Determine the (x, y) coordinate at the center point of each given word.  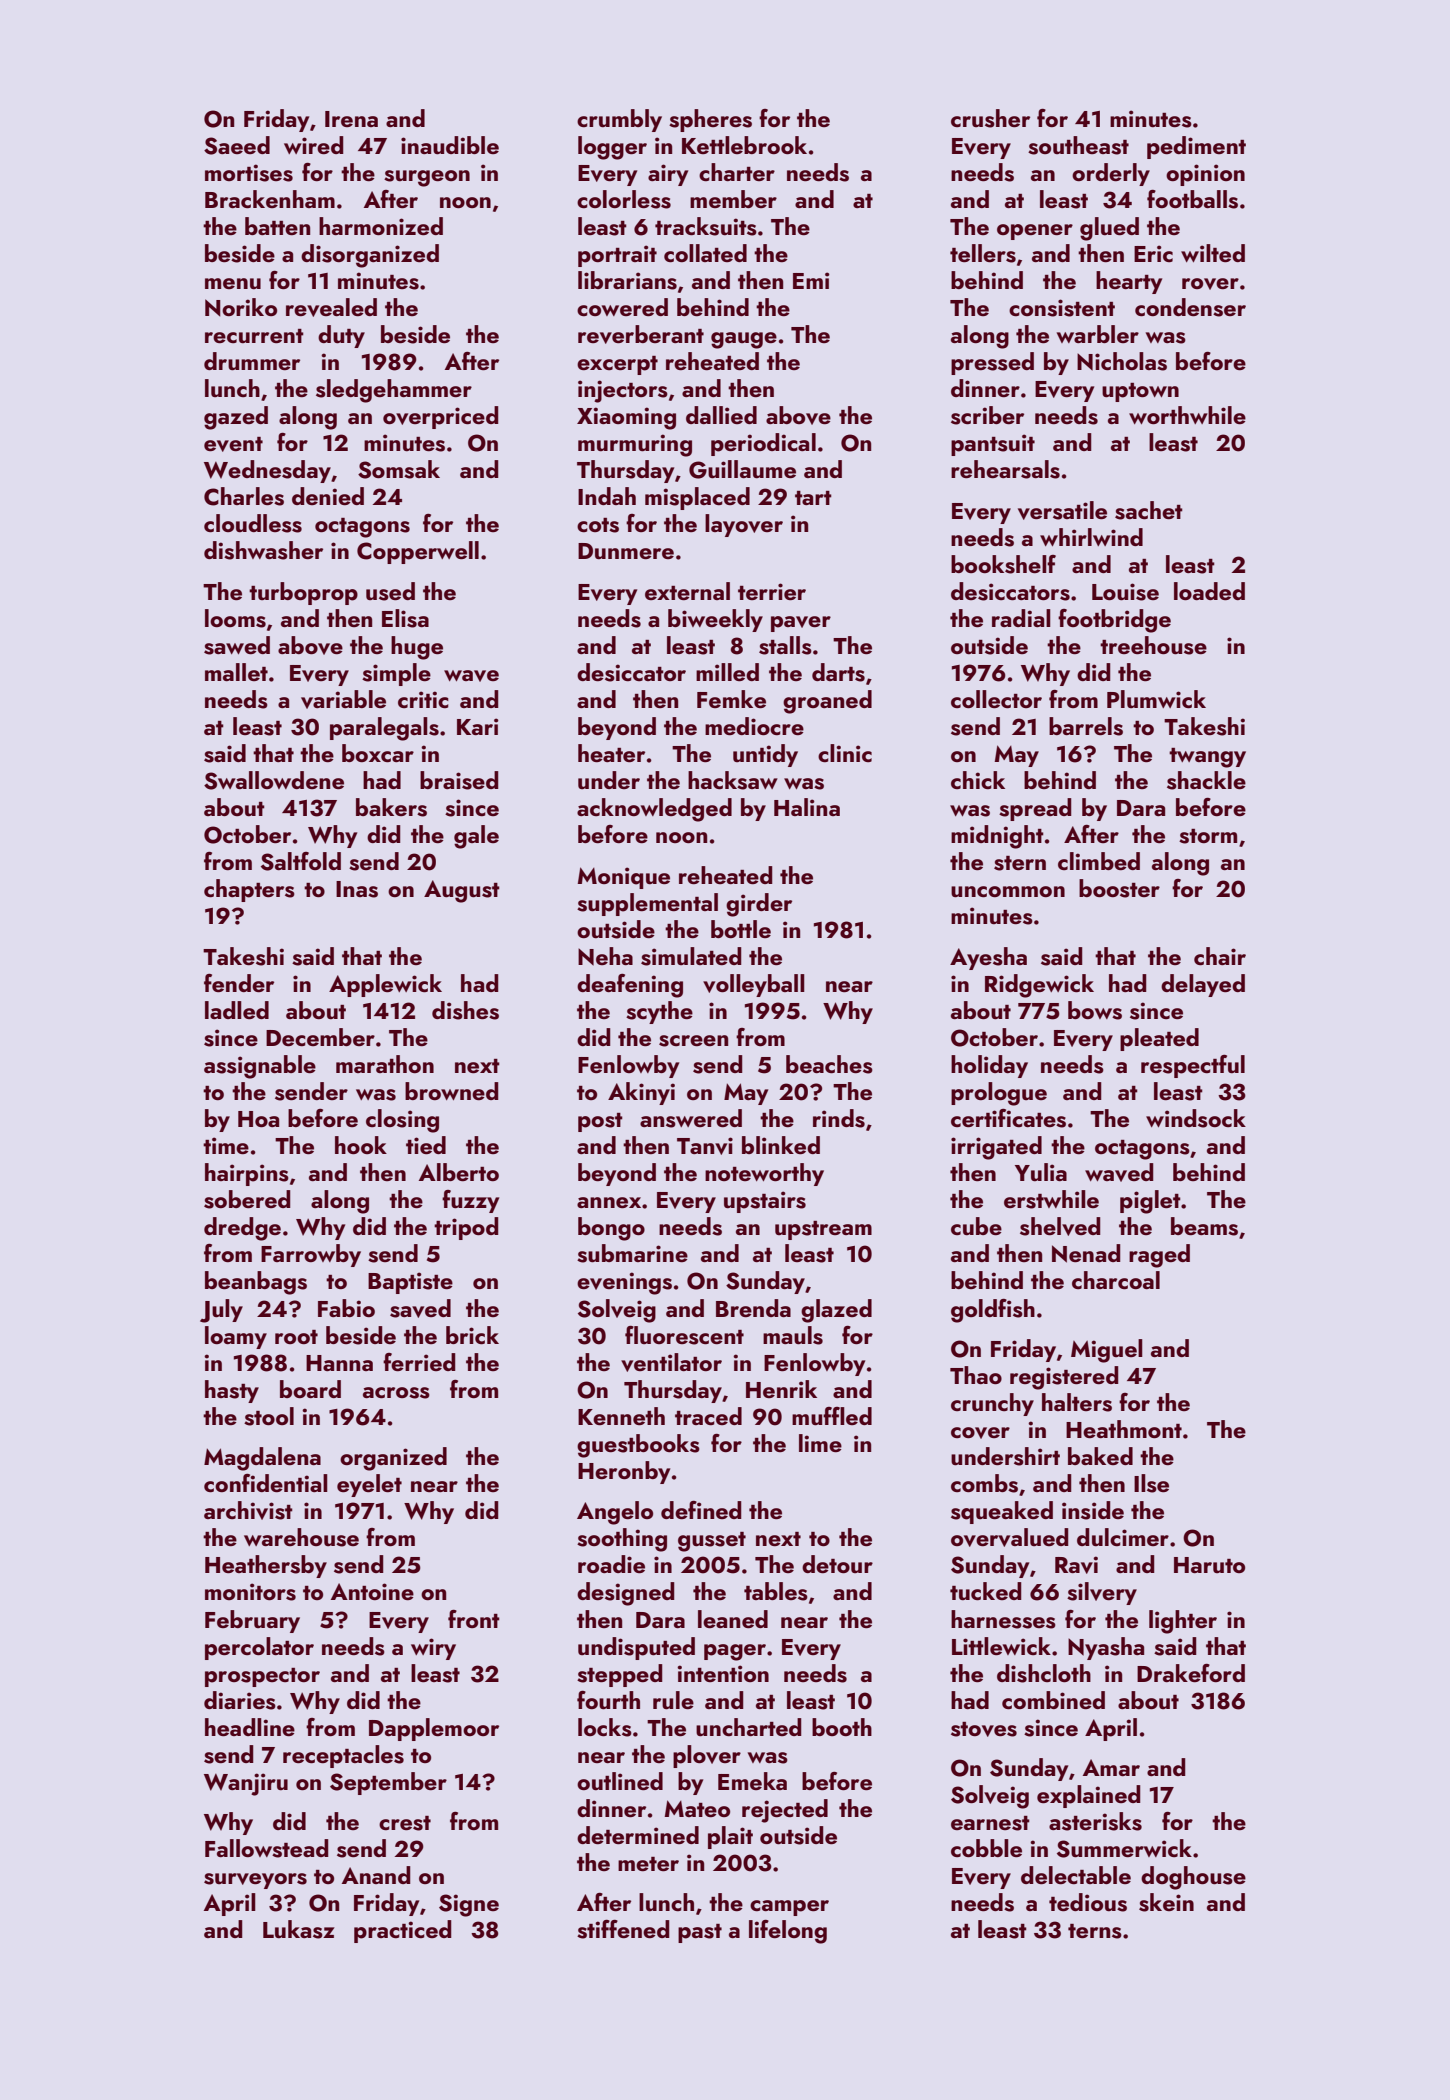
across (396, 1393)
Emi (811, 280)
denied (328, 496)
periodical (763, 444)
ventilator (671, 1362)
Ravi (1076, 1565)
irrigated (996, 1148)
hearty (1129, 282)
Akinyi (641, 1093)
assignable (260, 1067)
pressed (992, 363)
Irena (351, 119)
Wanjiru (246, 1784)
